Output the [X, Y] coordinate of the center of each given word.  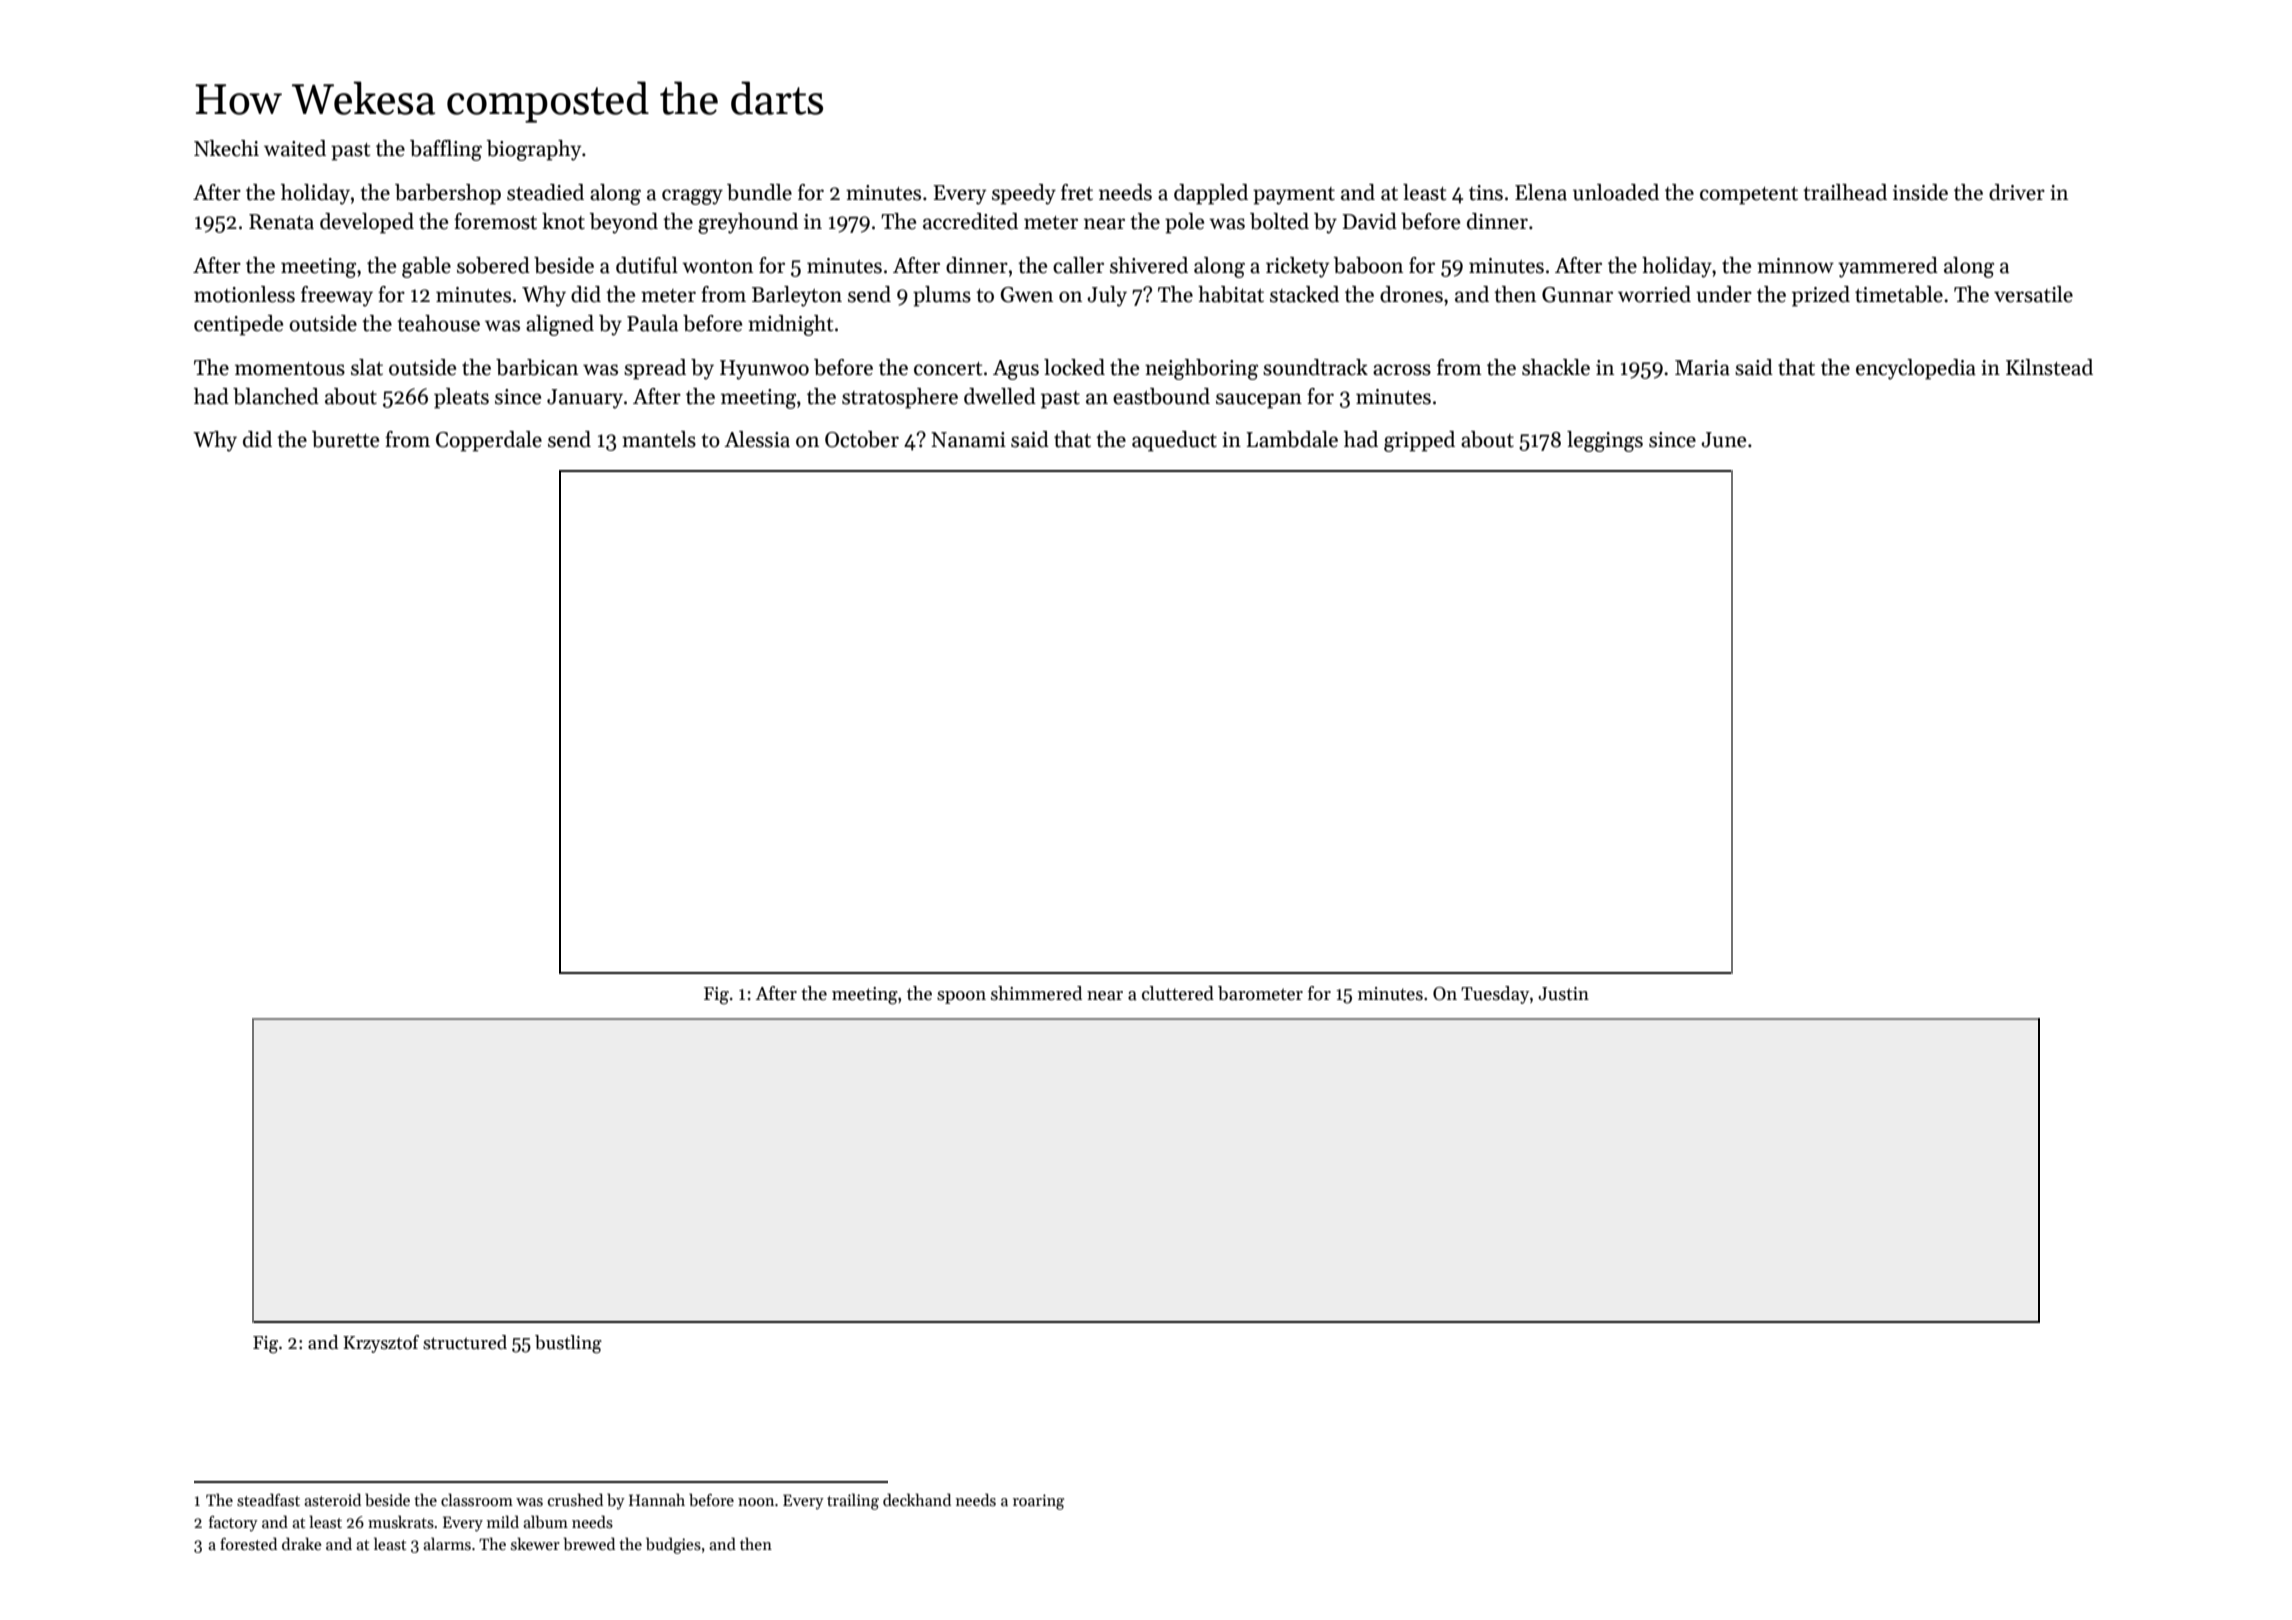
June [1723, 440]
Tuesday [1495, 995]
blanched [276, 396]
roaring [1038, 1502]
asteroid [332, 1500]
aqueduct [1174, 441]
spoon [961, 997]
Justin [1563, 994]
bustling [568, 1344]
